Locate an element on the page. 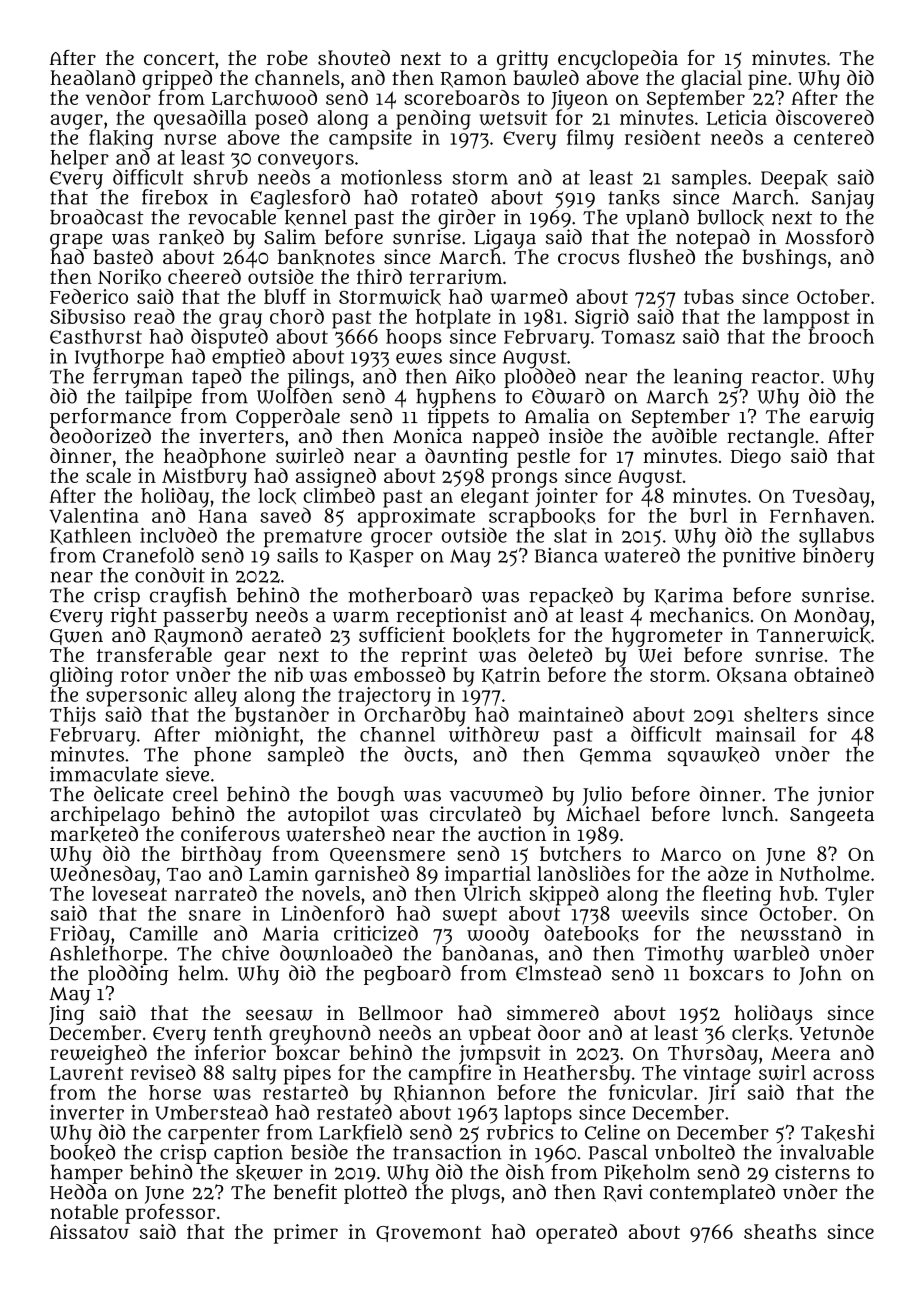 This image has height=1314, width=924. aerated is located at coordinates (286, 634).
